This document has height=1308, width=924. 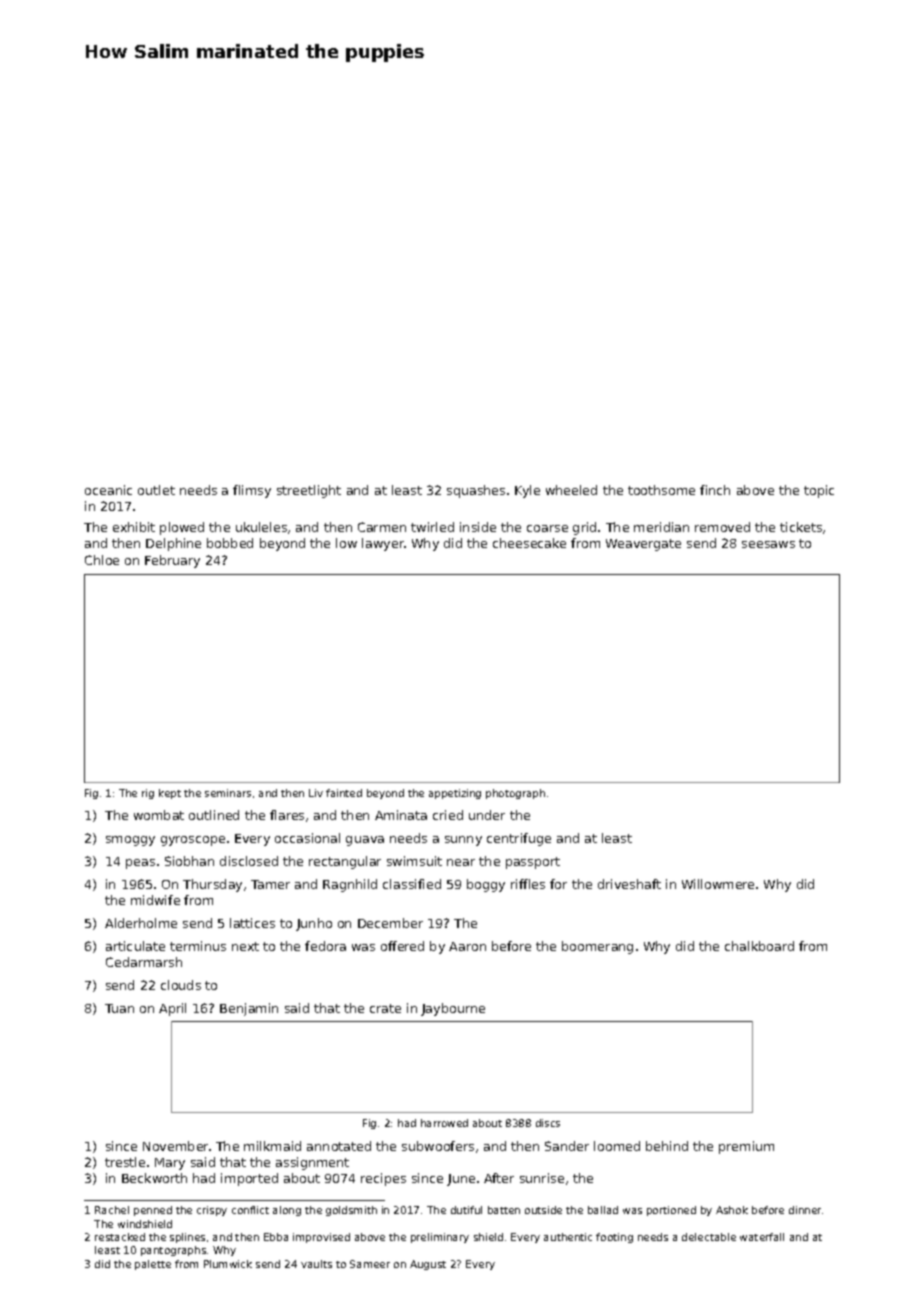 What do you see at coordinates (515, 794) in the document?
I see `photograph` at bounding box center [515, 794].
